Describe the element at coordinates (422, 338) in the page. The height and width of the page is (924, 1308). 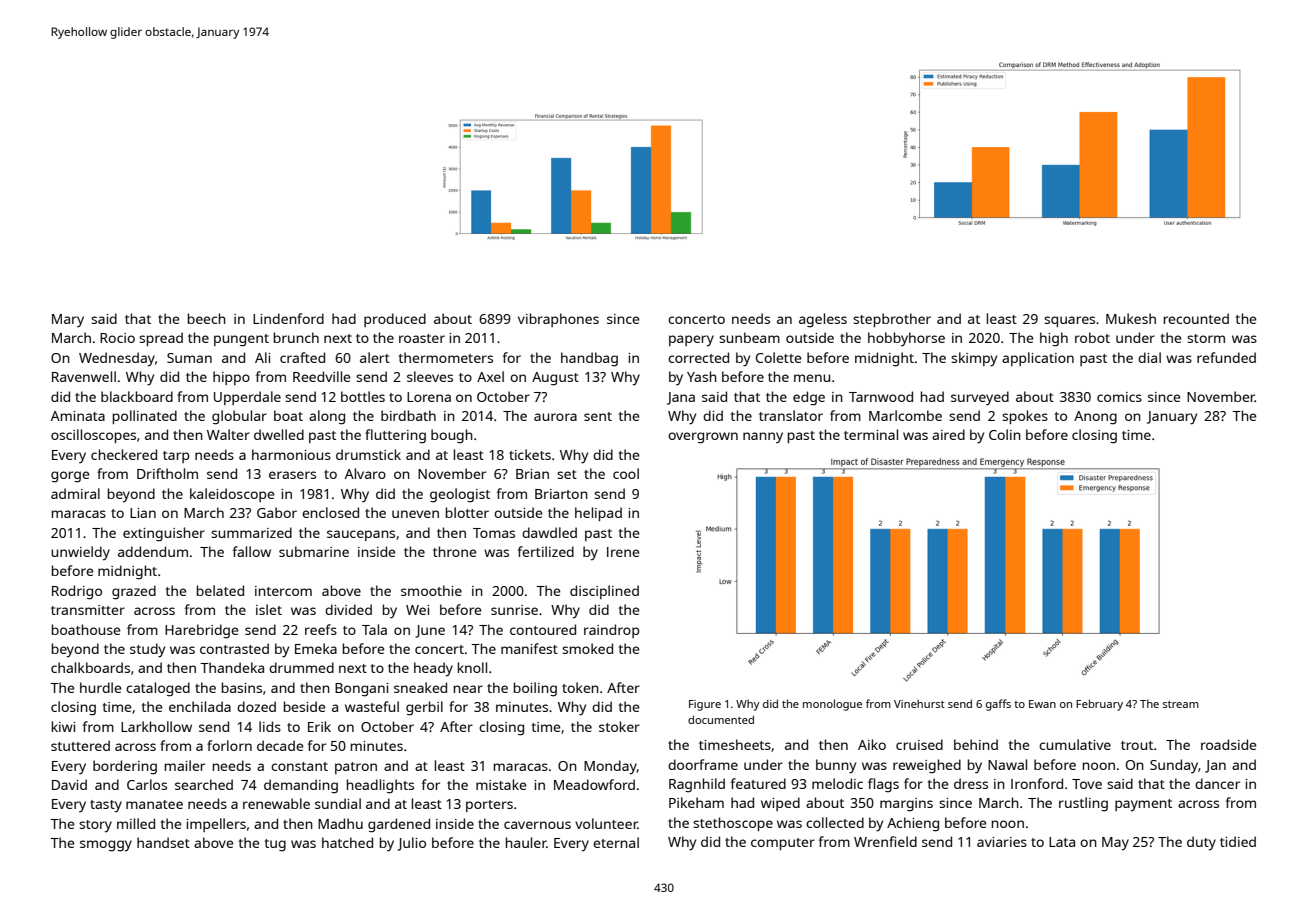
I see `roaster` at that location.
